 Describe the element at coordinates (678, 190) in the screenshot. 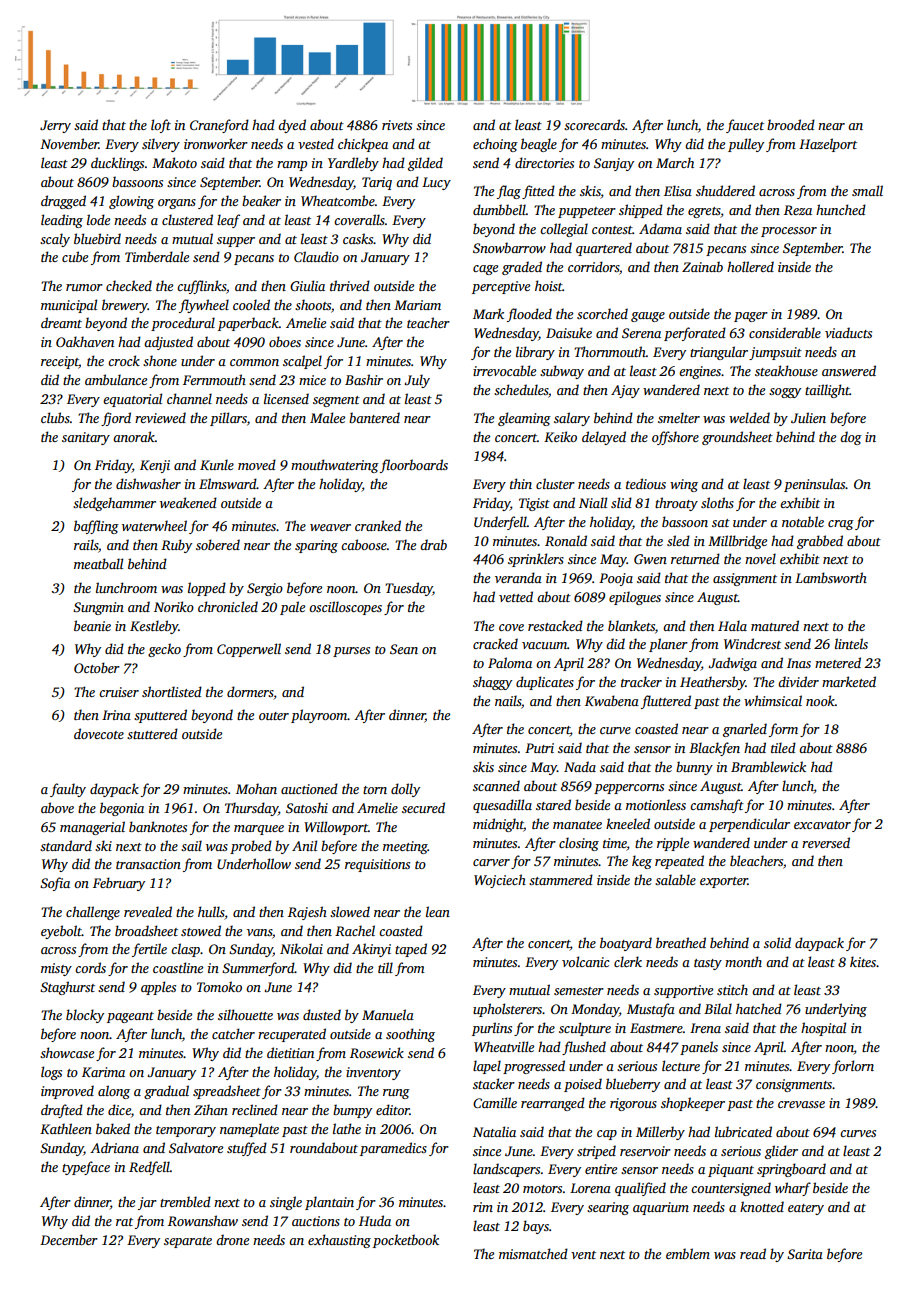

I see `Elisa` at that location.
